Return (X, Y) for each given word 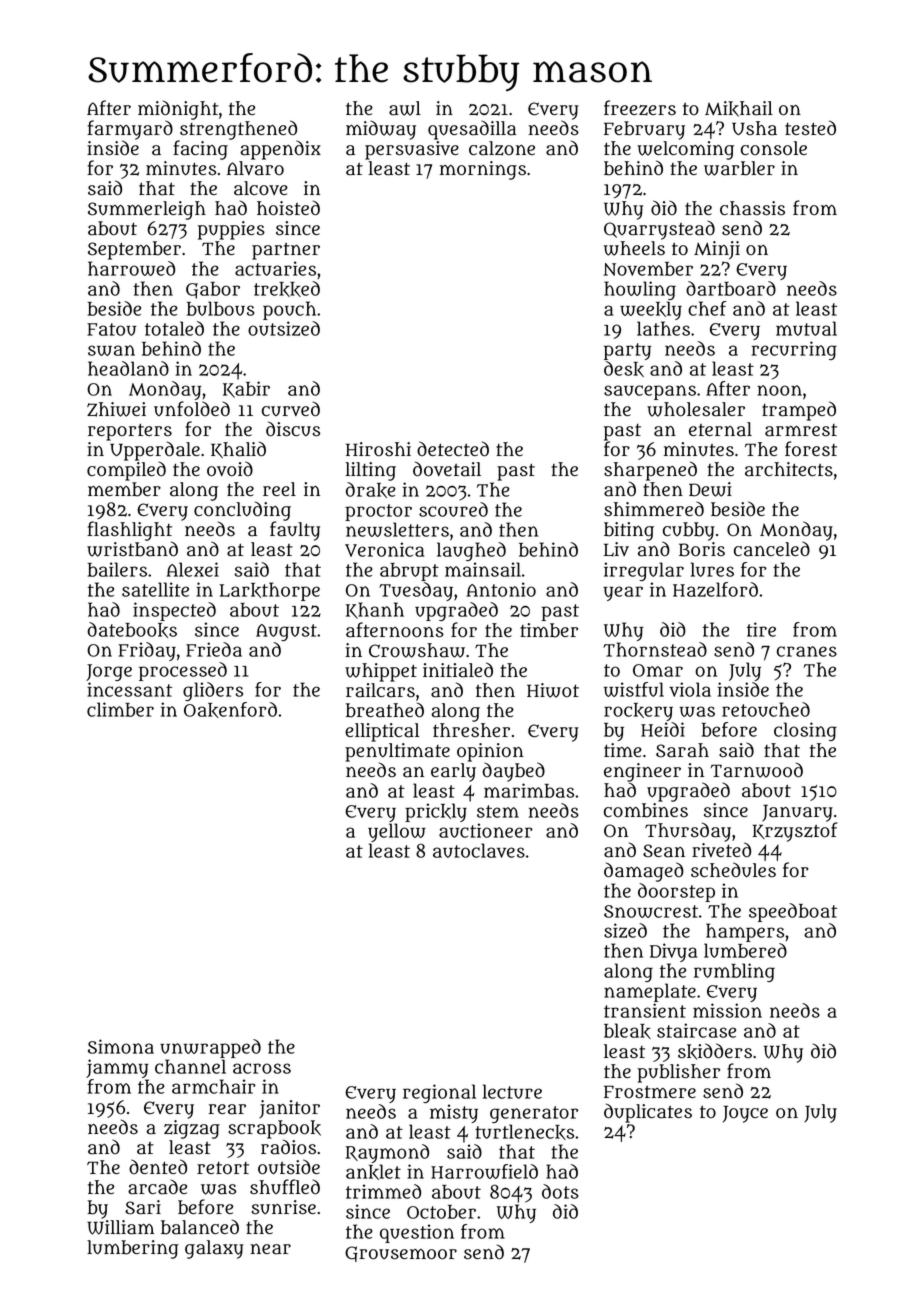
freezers (640, 108)
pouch (289, 310)
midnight (178, 110)
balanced (200, 1227)
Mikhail (739, 109)
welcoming (685, 150)
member (124, 489)
